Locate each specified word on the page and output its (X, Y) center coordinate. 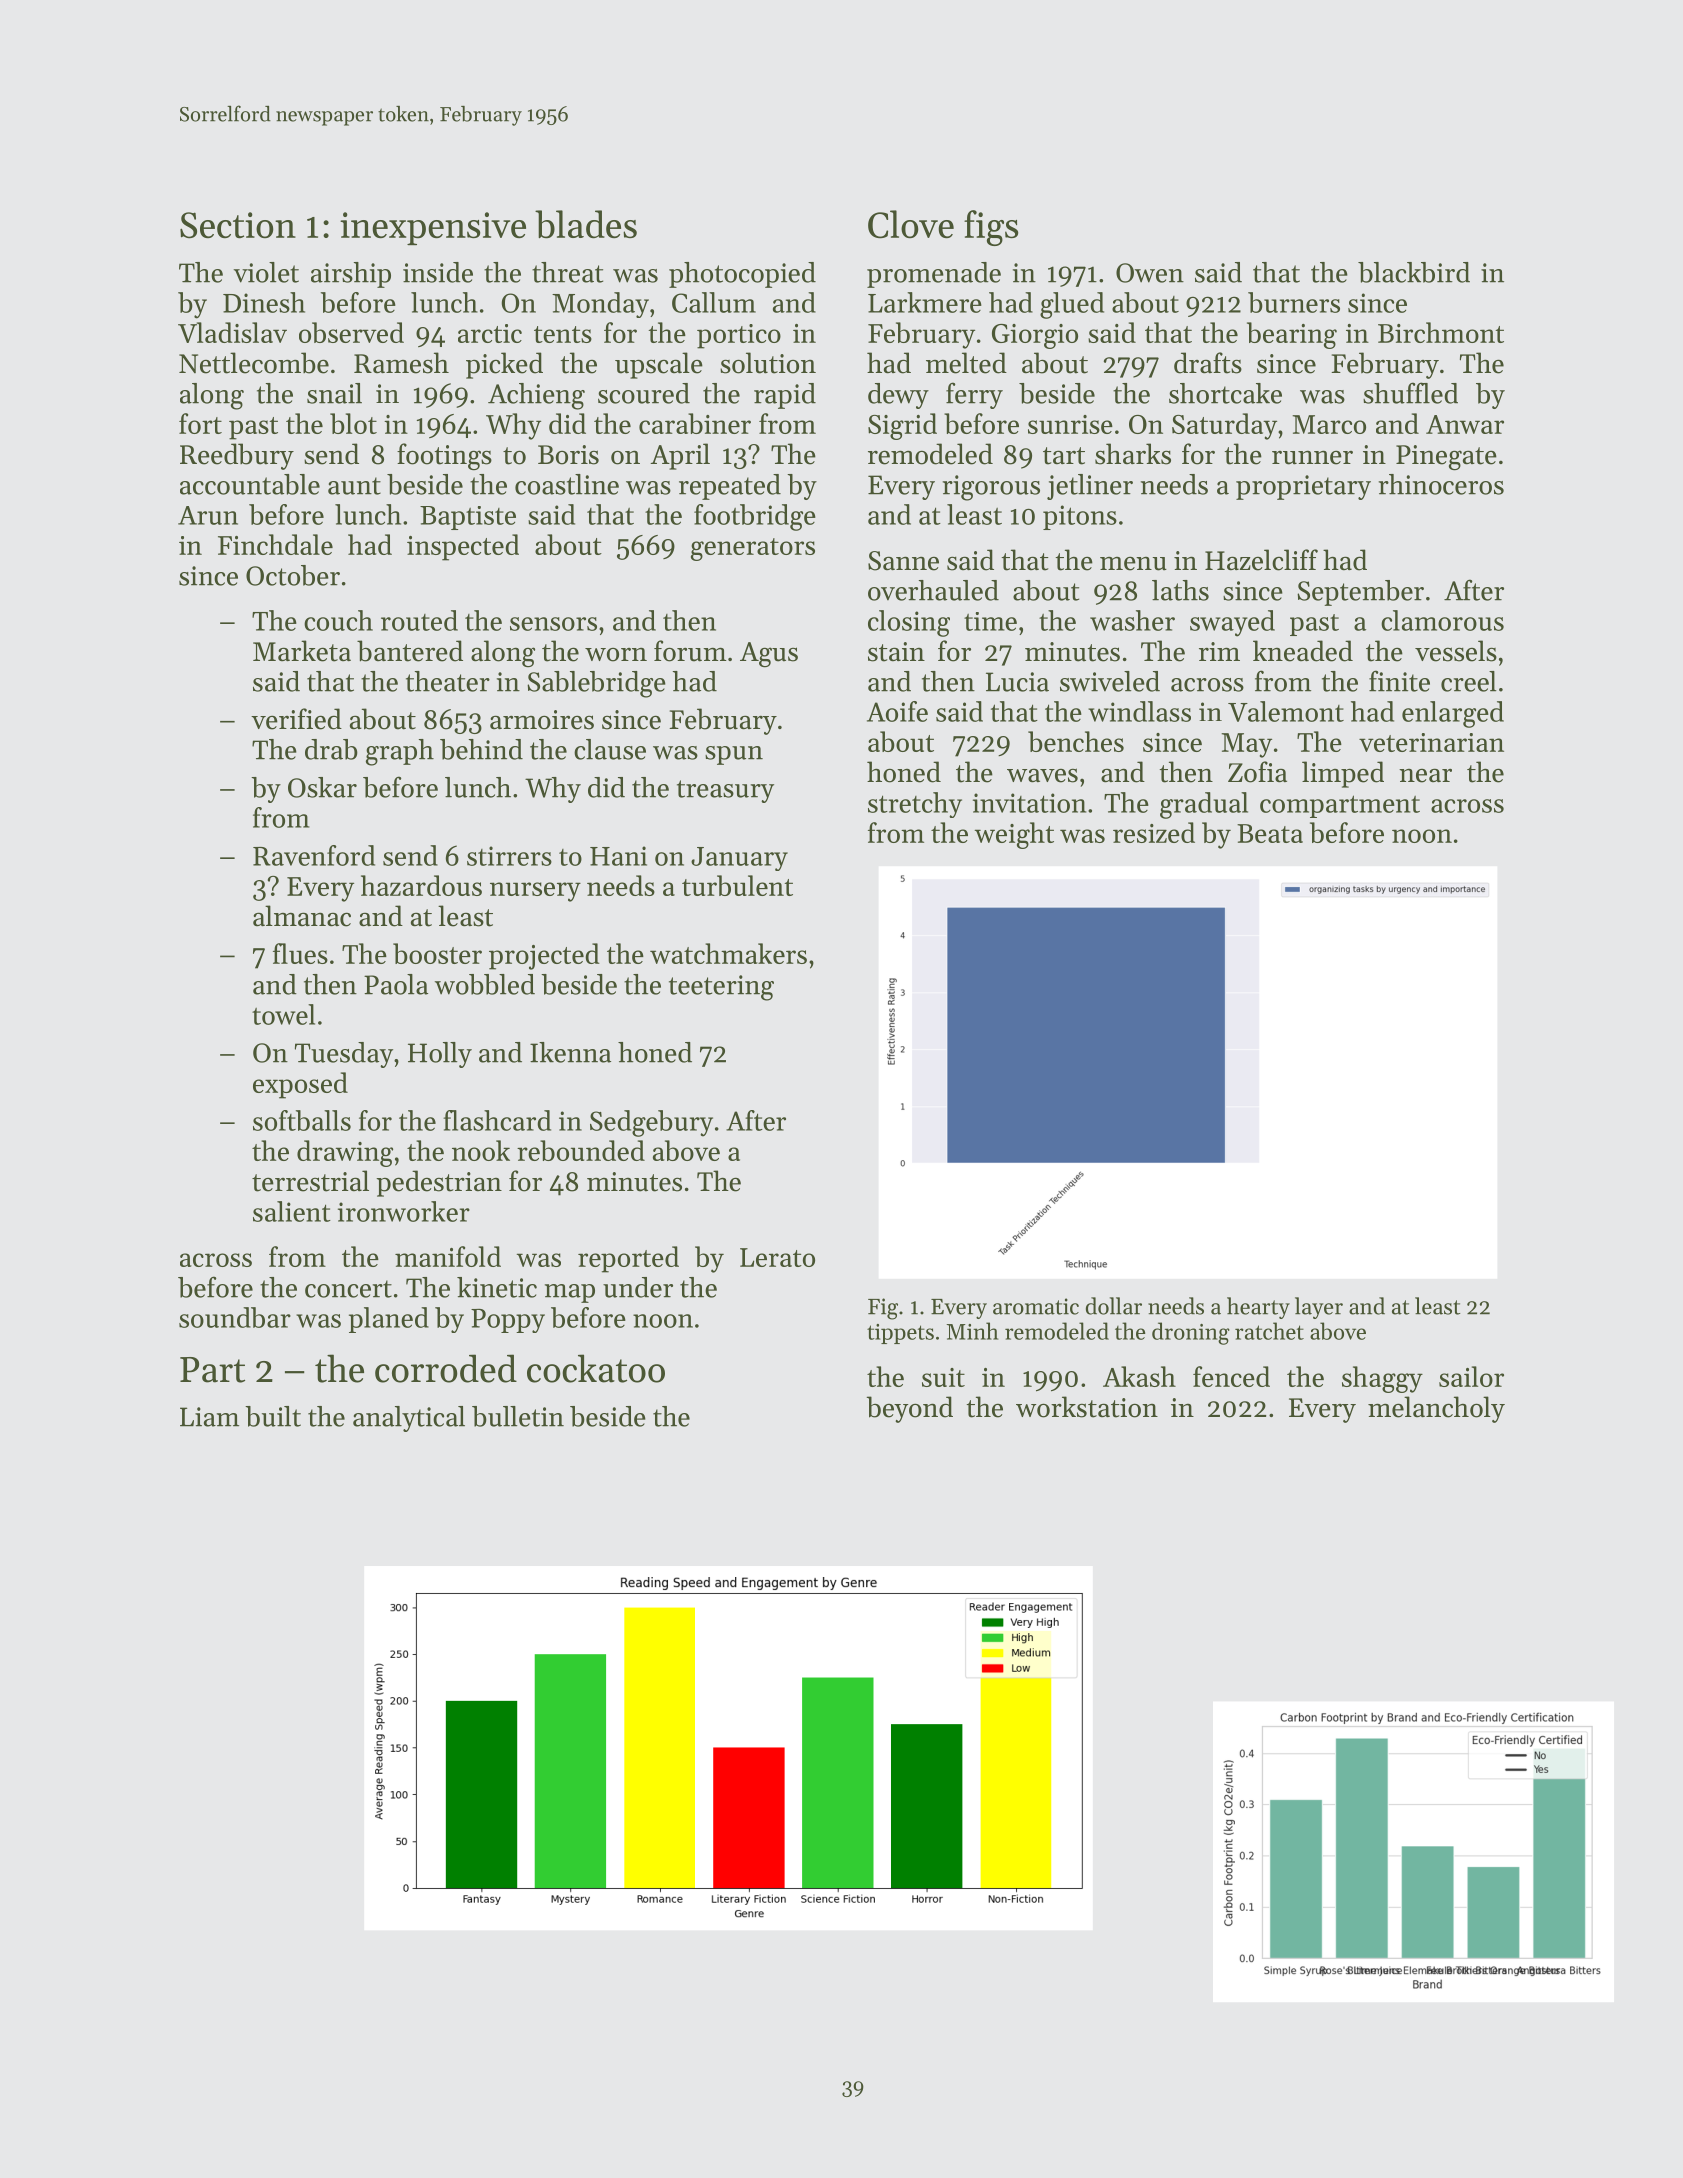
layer (1319, 1308)
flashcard (497, 1120)
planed (389, 1320)
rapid (785, 396)
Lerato (777, 1257)
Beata (1270, 833)
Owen (1150, 273)
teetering (721, 988)
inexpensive (433, 228)
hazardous (421, 885)
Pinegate (1446, 458)
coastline (567, 484)
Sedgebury (651, 1123)
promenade (934, 275)
